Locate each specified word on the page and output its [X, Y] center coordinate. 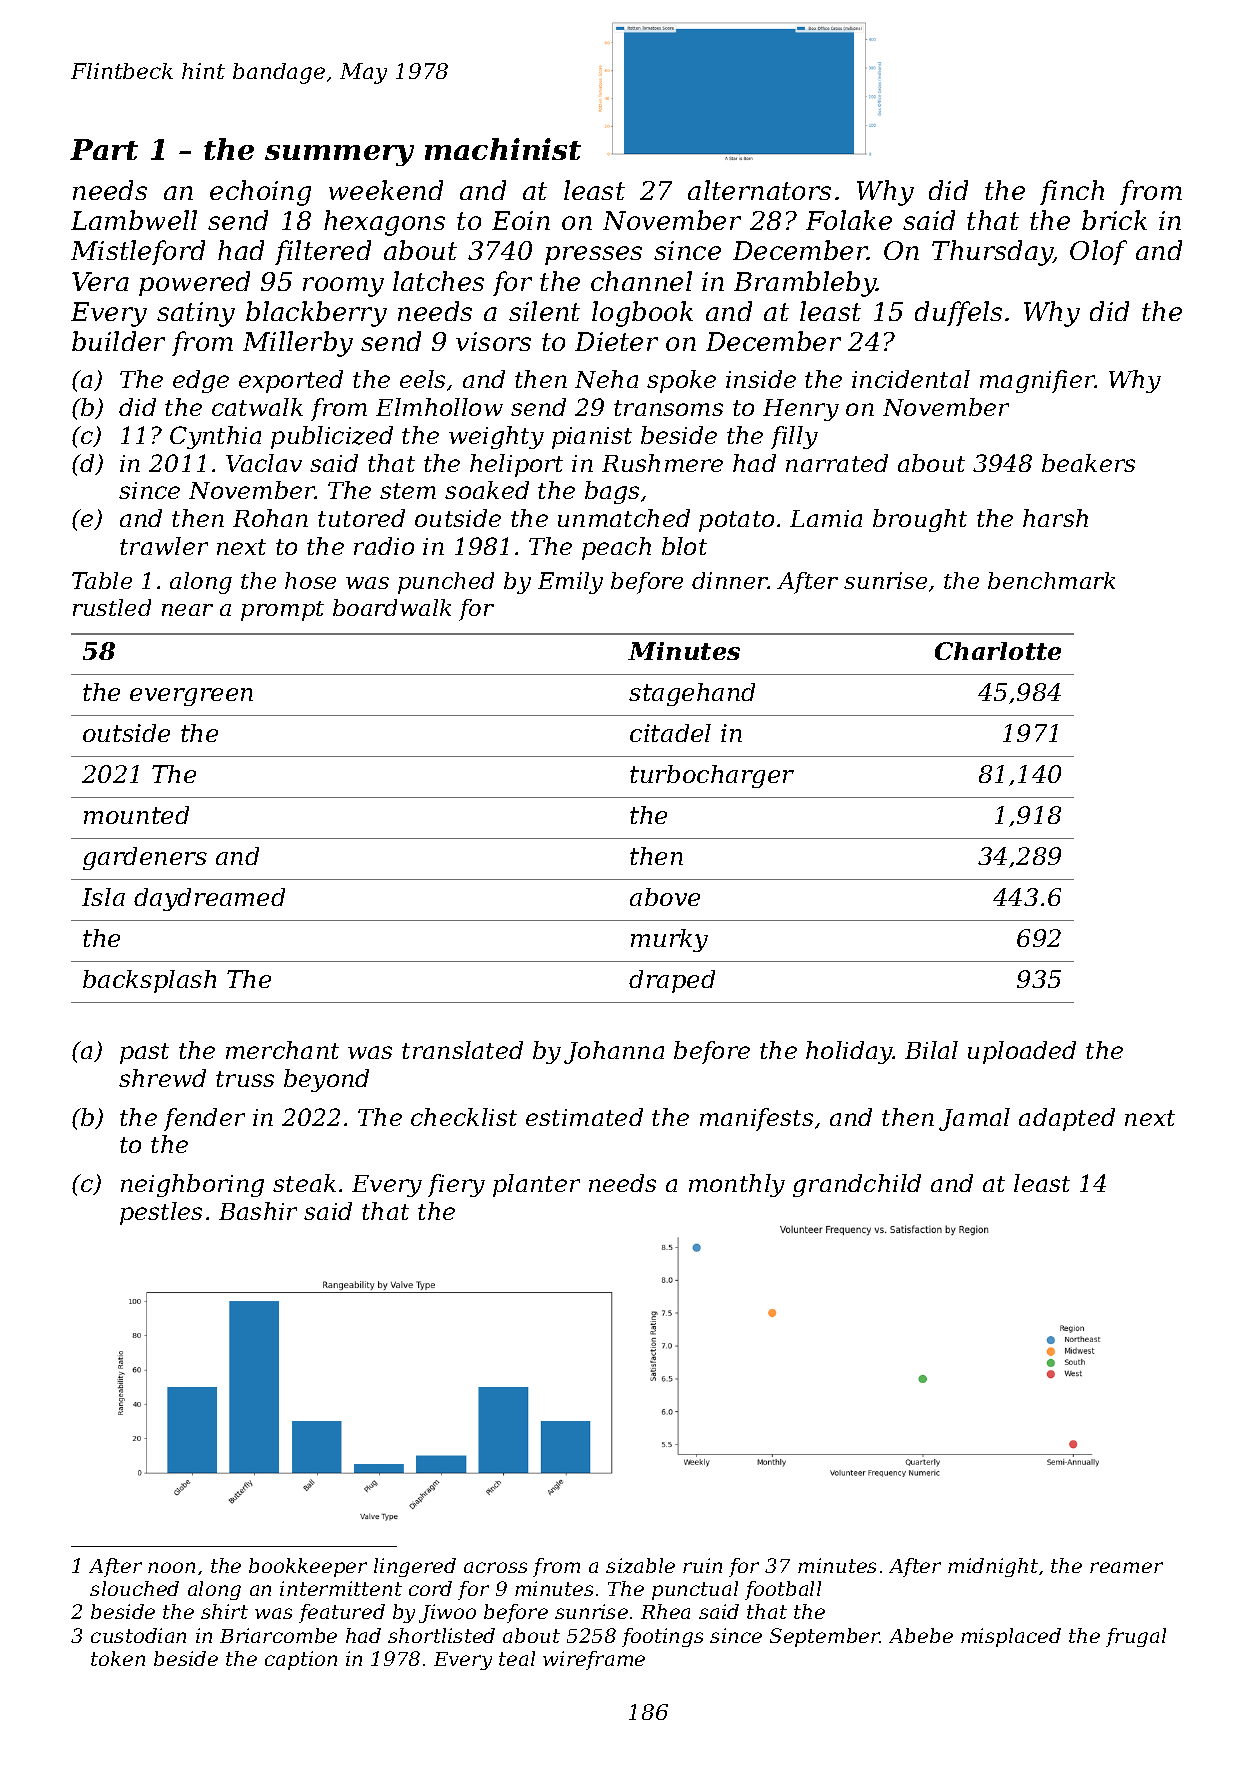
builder [118, 341]
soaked [487, 490]
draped [672, 981]
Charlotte [998, 651]
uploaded [1022, 1052]
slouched [134, 1588]
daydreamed [209, 899]
